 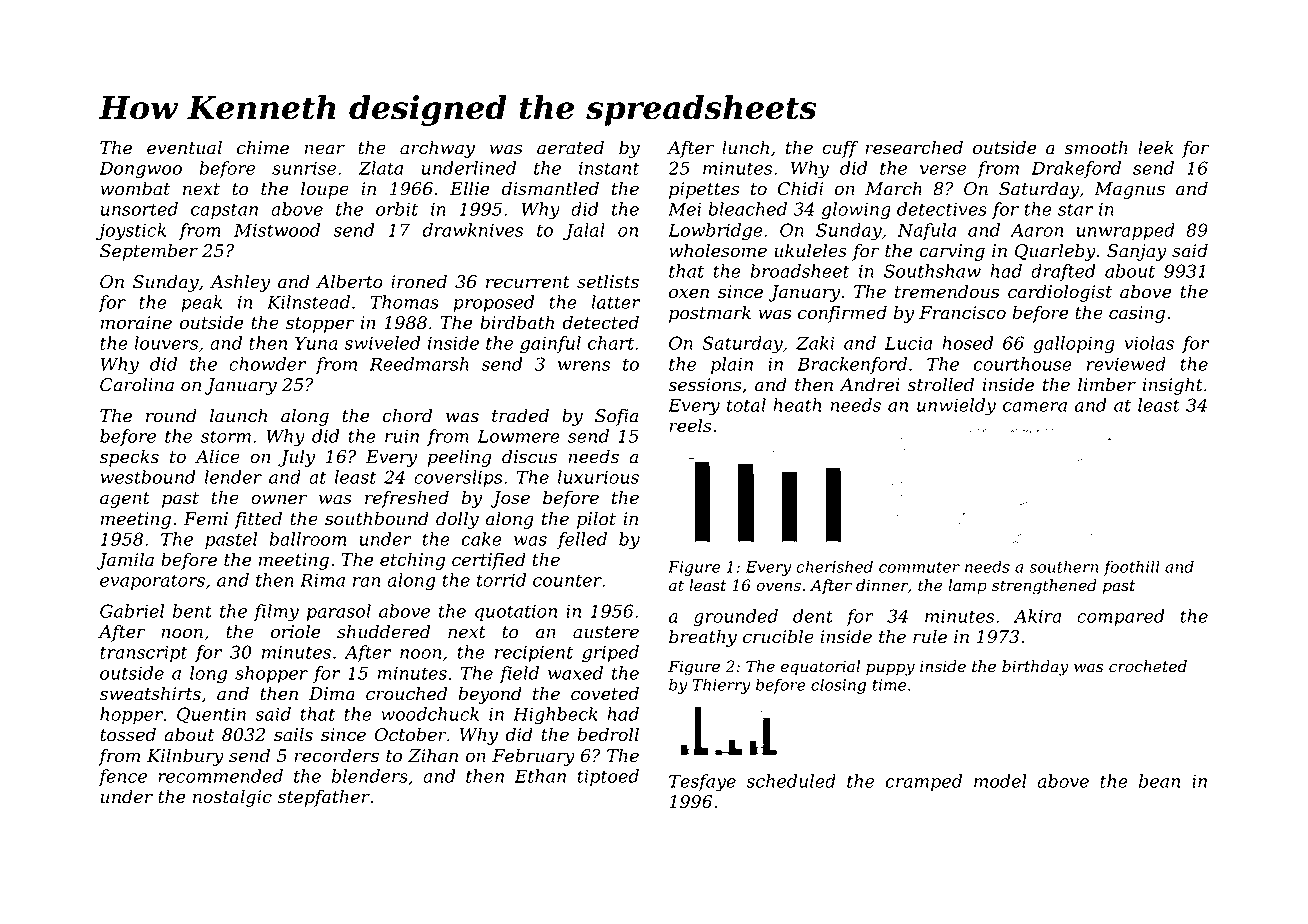 I want to click on agent, so click(x=125, y=500).
